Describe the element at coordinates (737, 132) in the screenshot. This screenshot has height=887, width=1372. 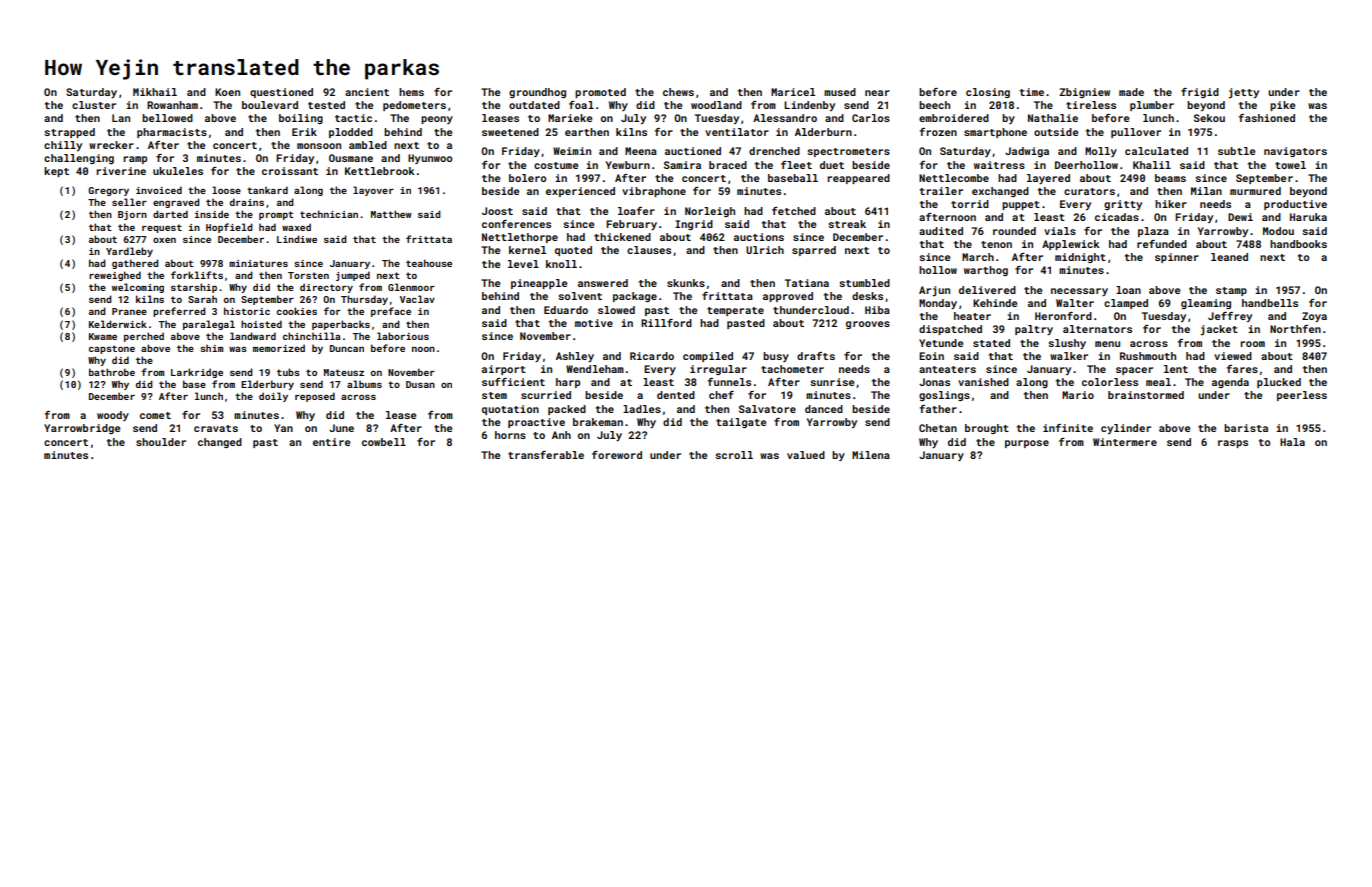
I see `ventilator` at that location.
